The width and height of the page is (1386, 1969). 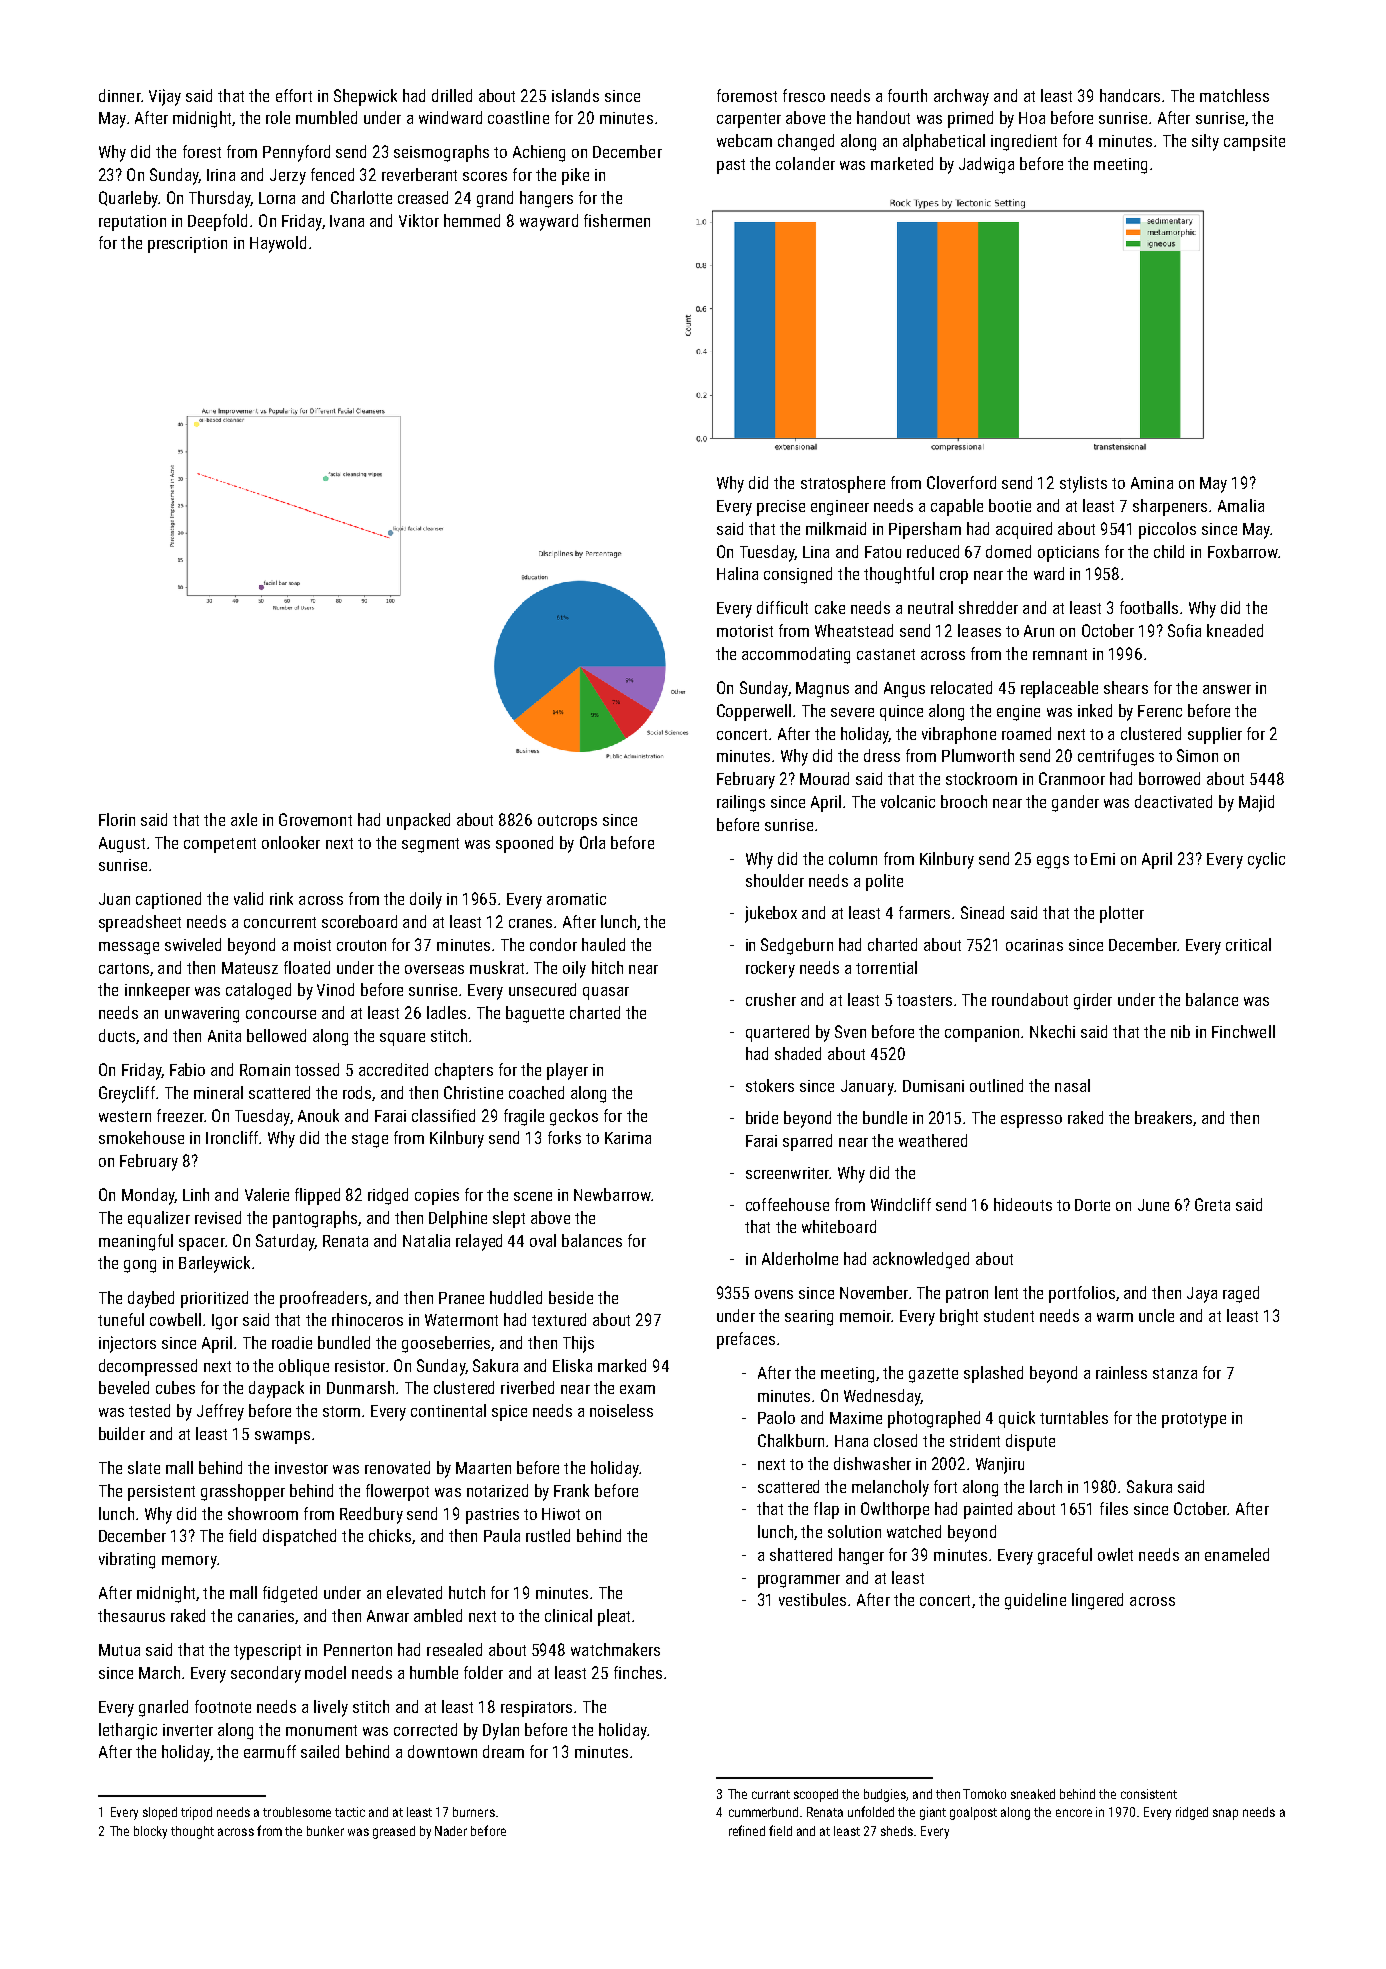 What do you see at coordinates (824, 778) in the page?
I see `Mourad` at bounding box center [824, 778].
